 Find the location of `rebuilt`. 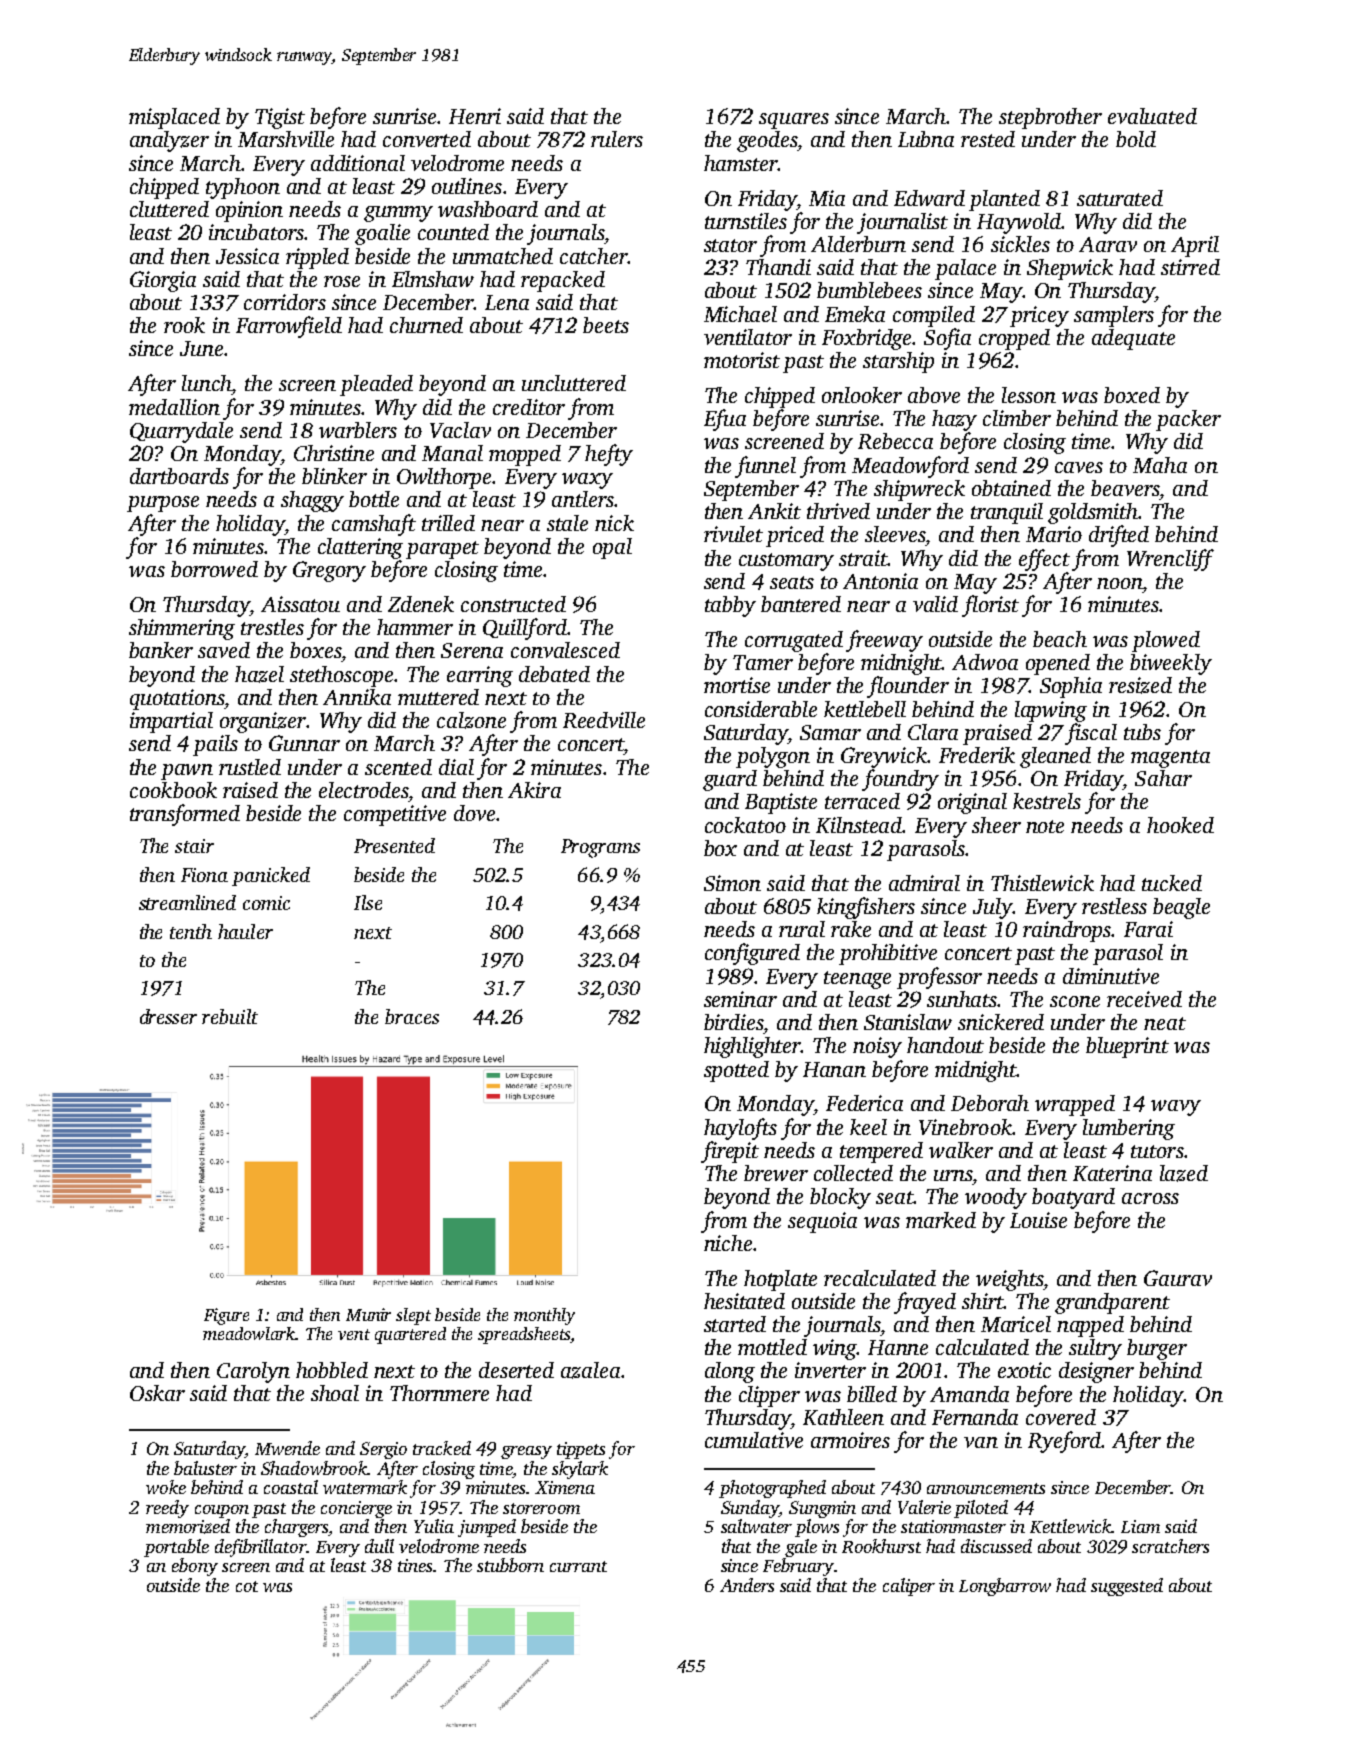

rebuilt is located at coordinates (230, 1016).
